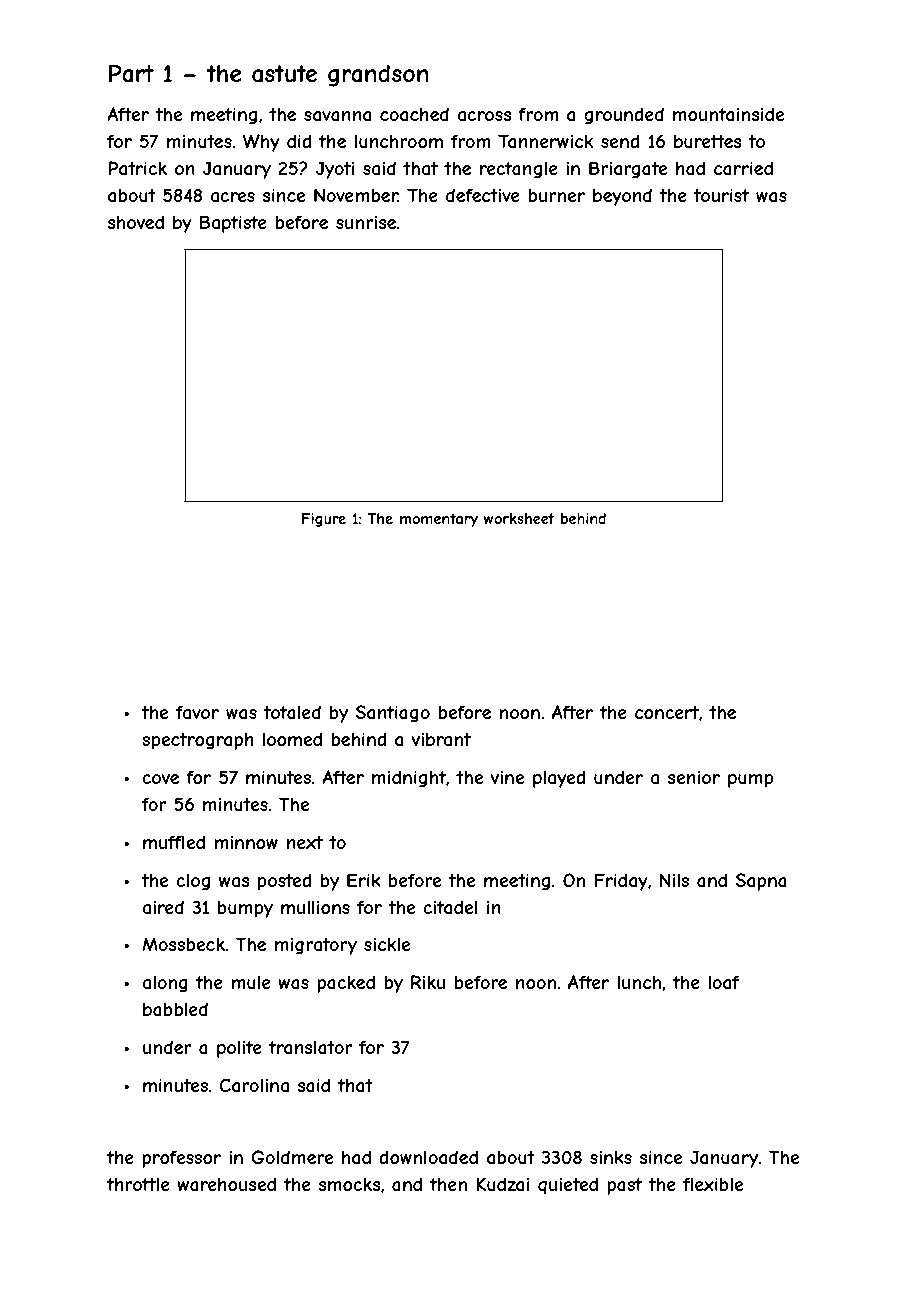  I want to click on grandson, so click(378, 75).
